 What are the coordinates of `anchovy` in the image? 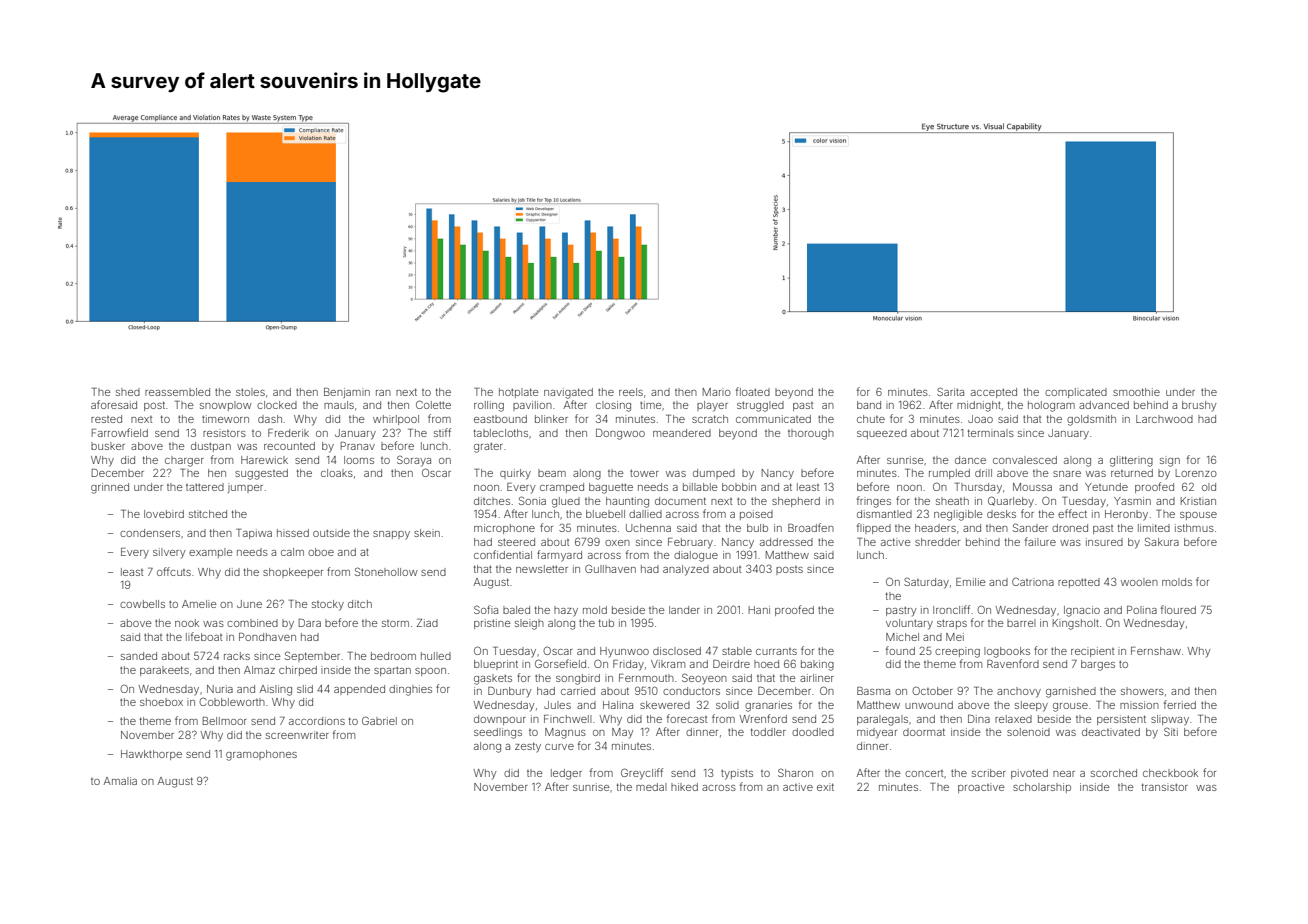 It's located at (1019, 692).
